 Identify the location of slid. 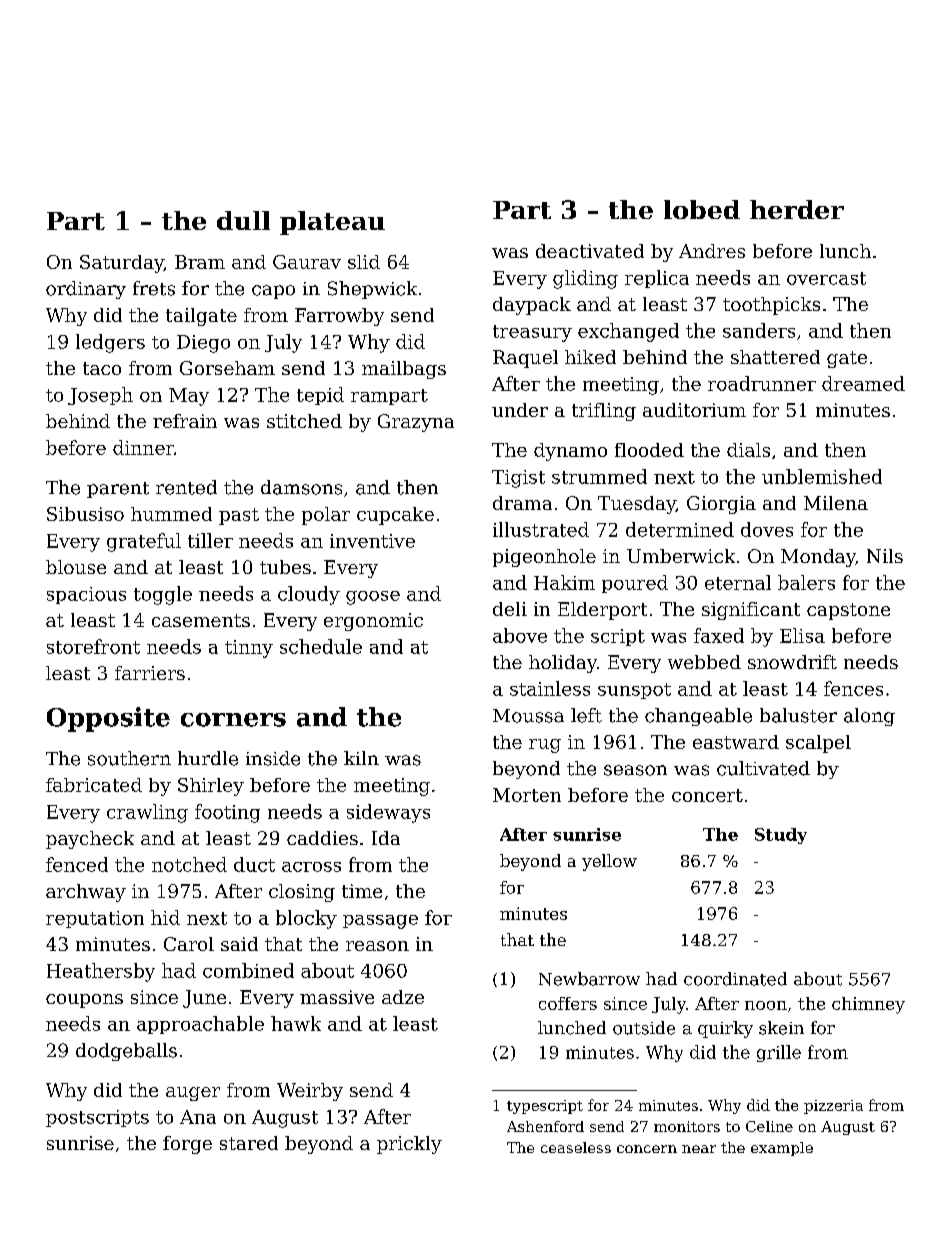
(364, 262).
